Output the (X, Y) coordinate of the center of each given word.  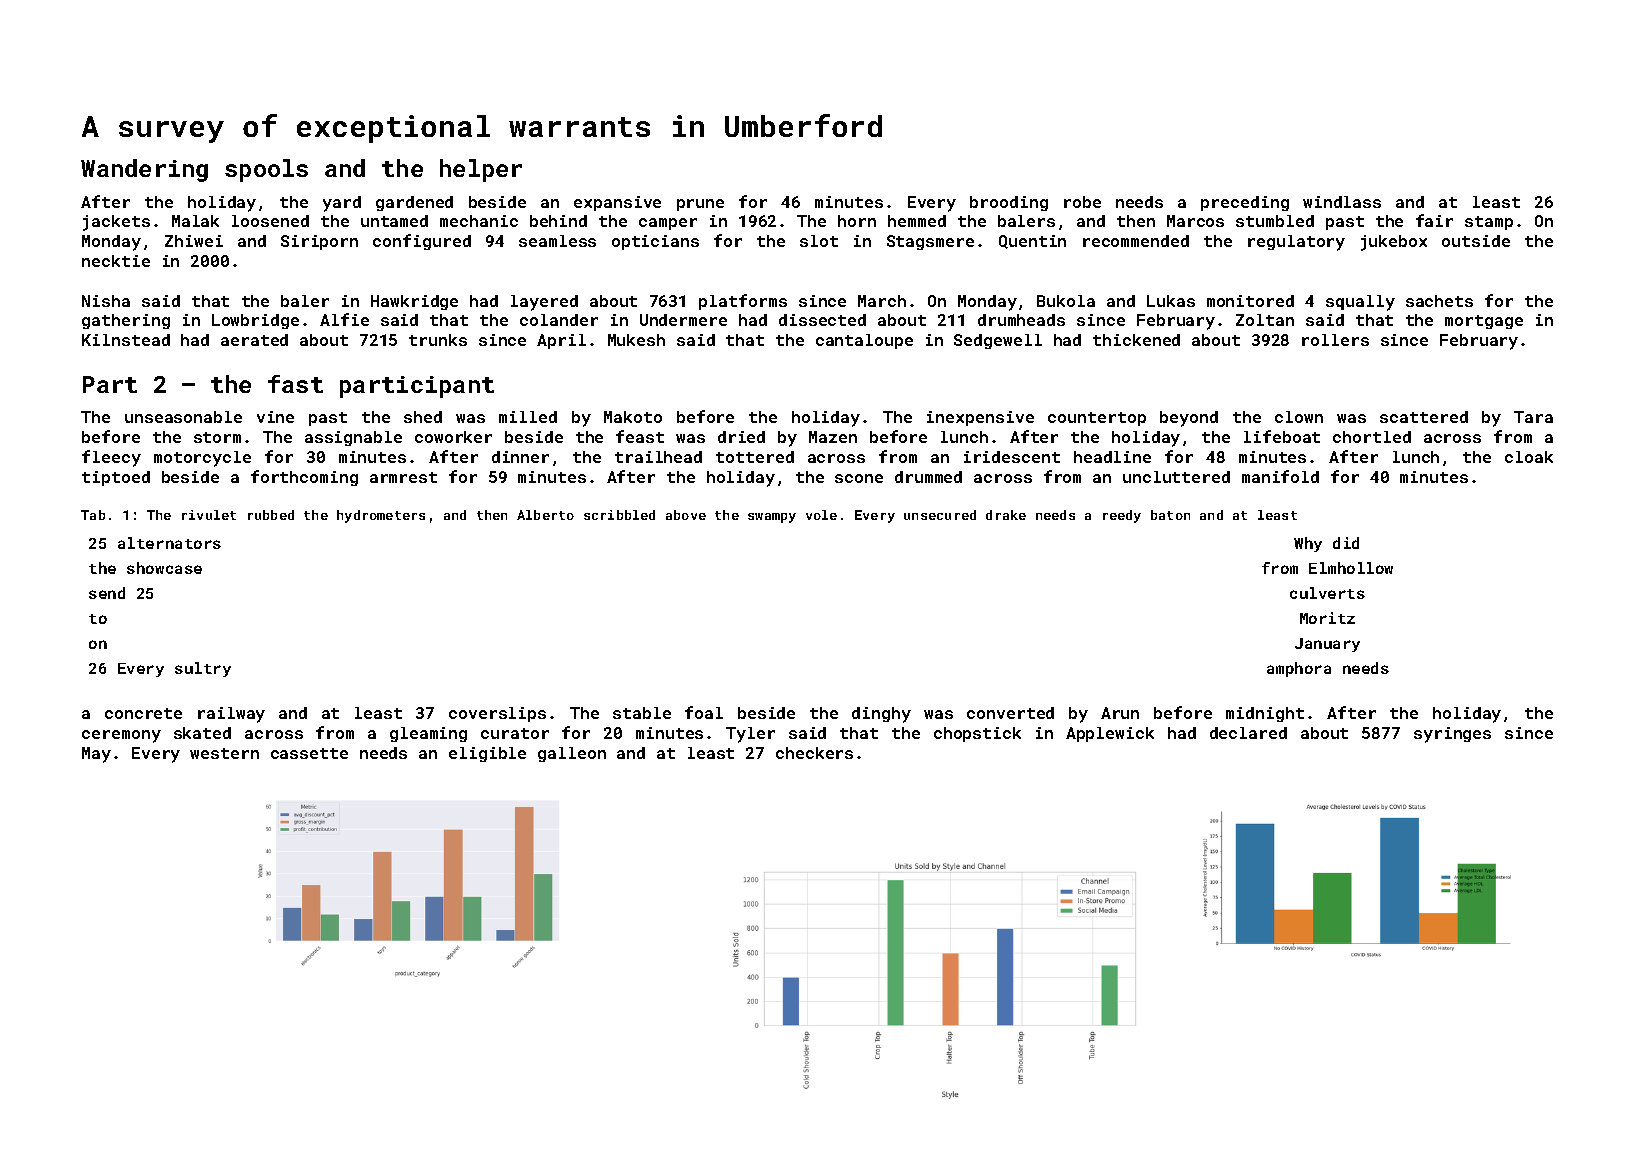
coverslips (497, 714)
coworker (453, 437)
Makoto (633, 417)
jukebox (1394, 243)
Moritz (1327, 618)
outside (1476, 241)
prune (700, 205)
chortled (1372, 437)
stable (642, 713)
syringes (1452, 735)
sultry (203, 669)
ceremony (121, 736)
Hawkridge (414, 302)
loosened (270, 221)
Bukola (1066, 301)
